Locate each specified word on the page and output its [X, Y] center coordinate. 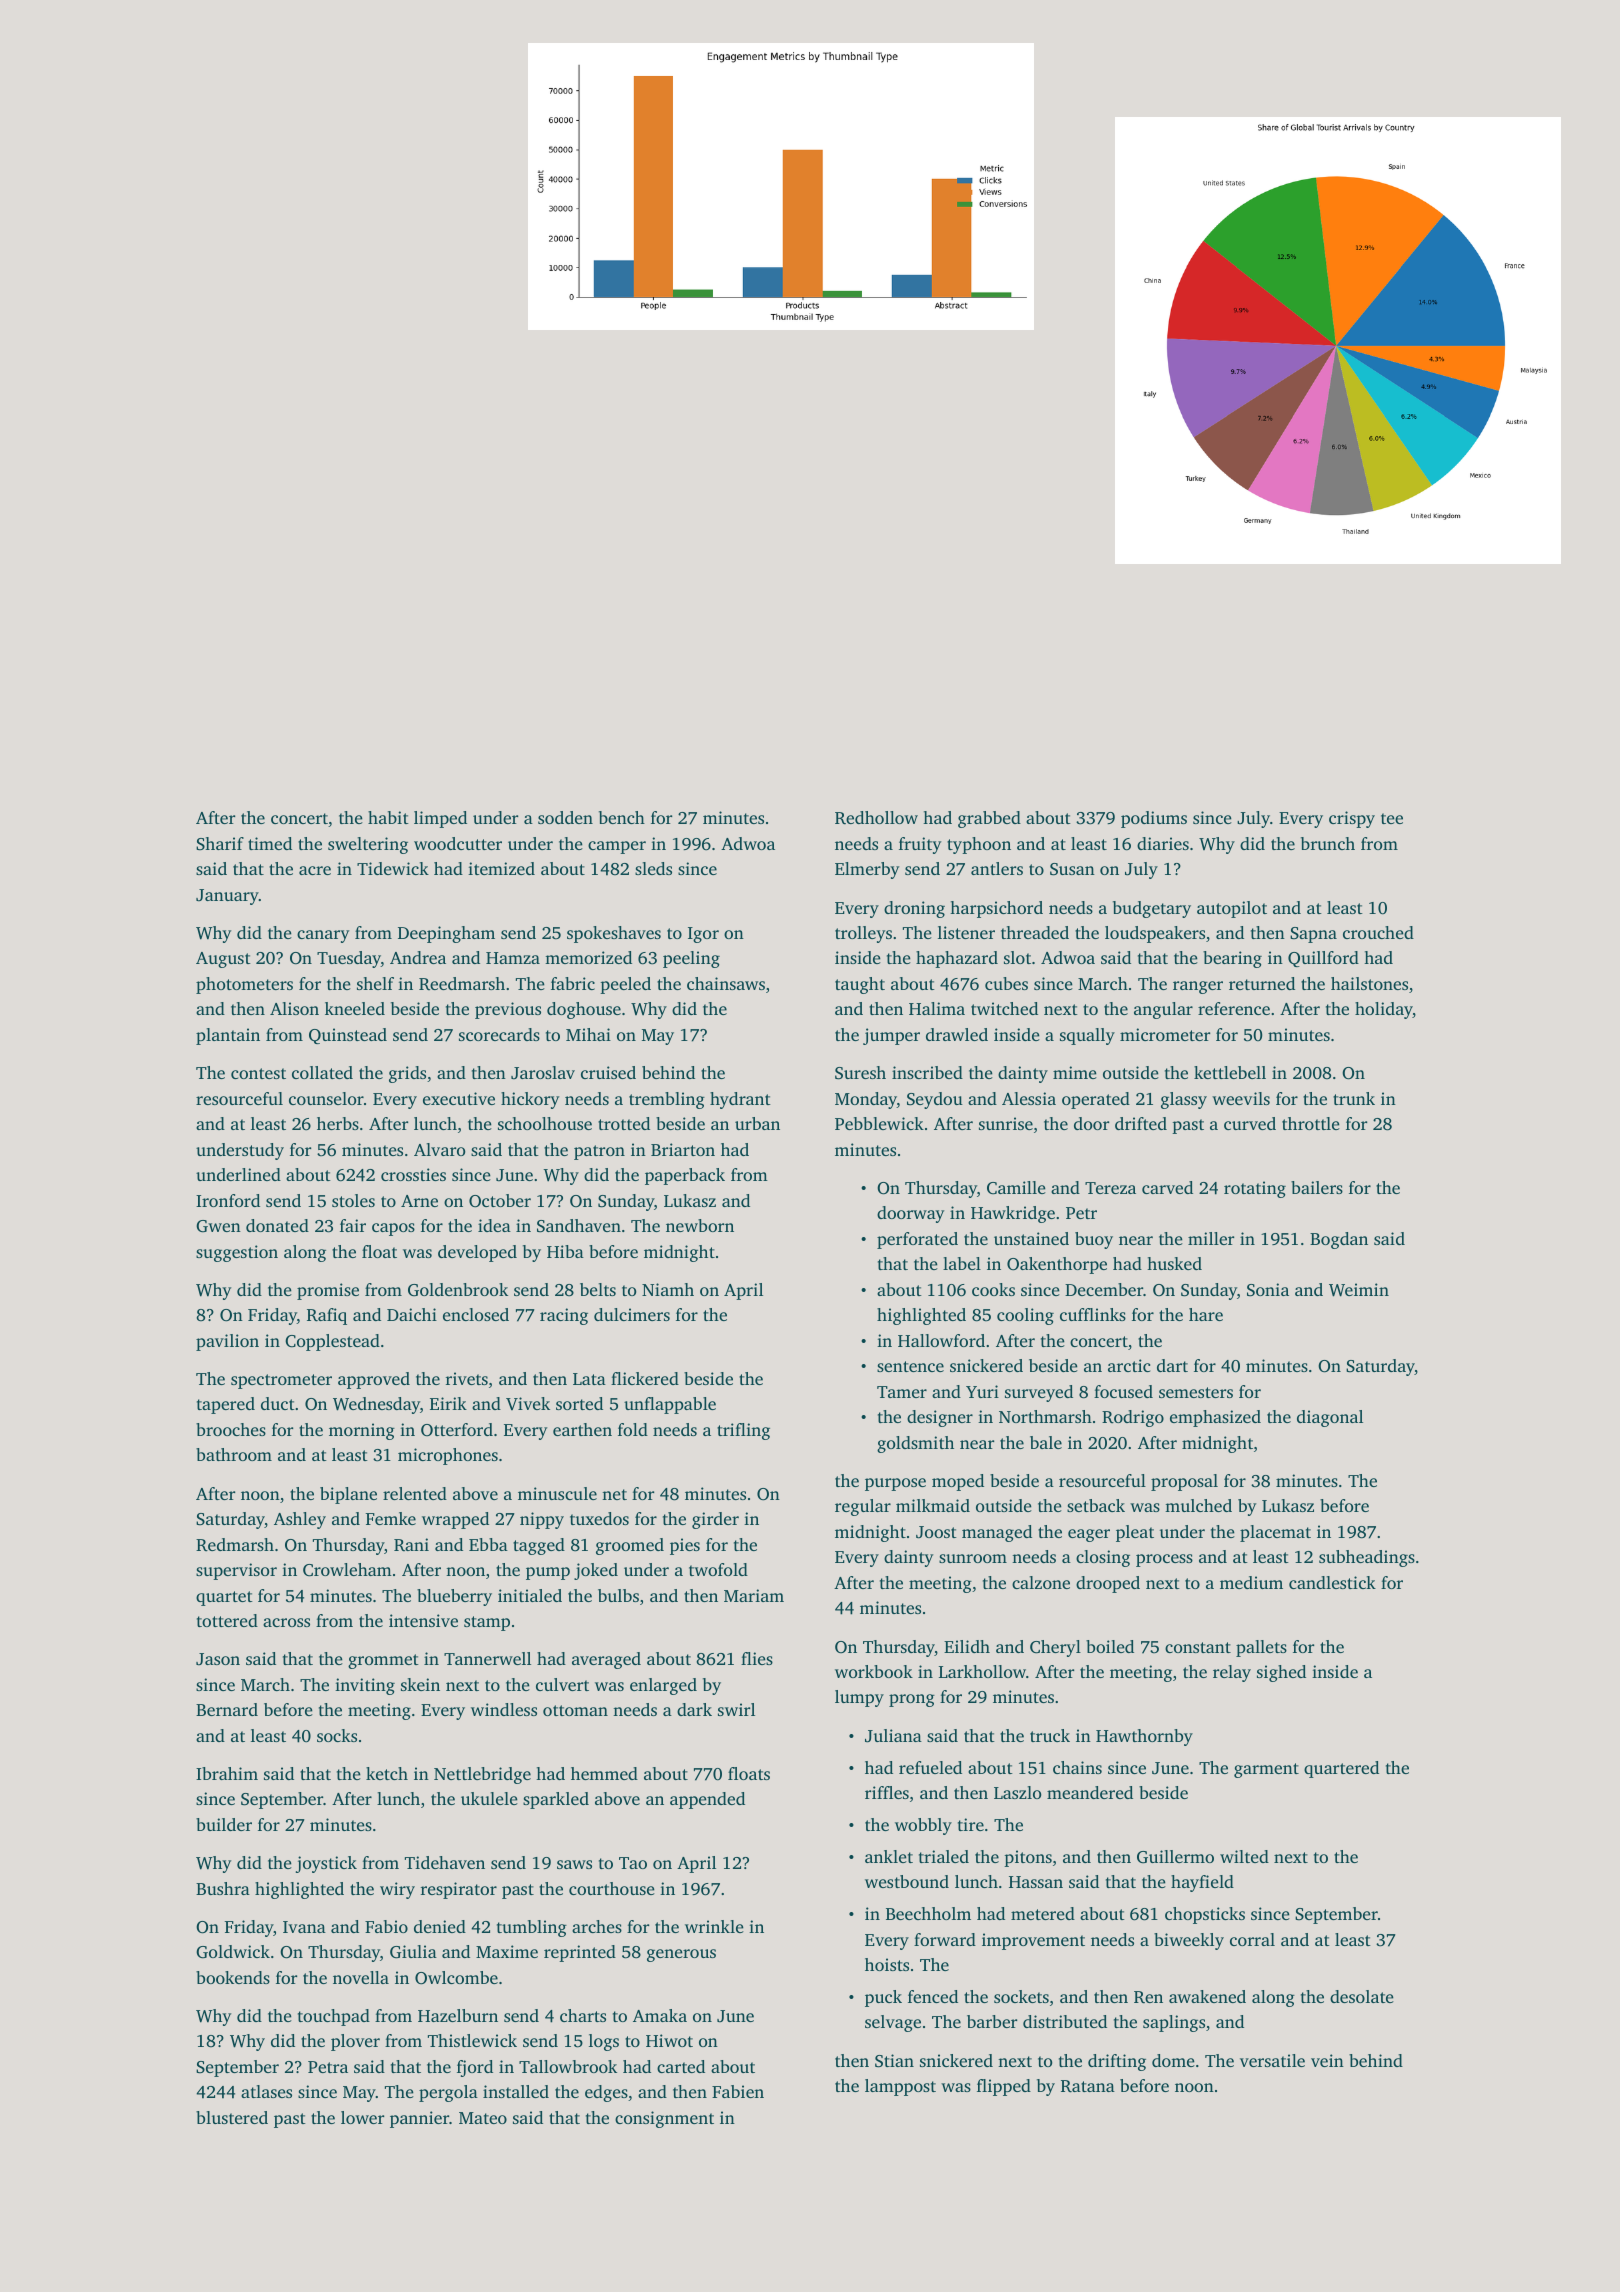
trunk [1354, 1098]
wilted [1244, 1856]
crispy [1352, 819]
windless [504, 1709]
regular [863, 1507]
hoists [887, 1964]
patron [599, 1152]
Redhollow [876, 818]
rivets [467, 1378]
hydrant [740, 1100]
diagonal [1330, 1418]
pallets [1261, 1648]
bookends [233, 1977]
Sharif [220, 844]
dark [694, 1709]
